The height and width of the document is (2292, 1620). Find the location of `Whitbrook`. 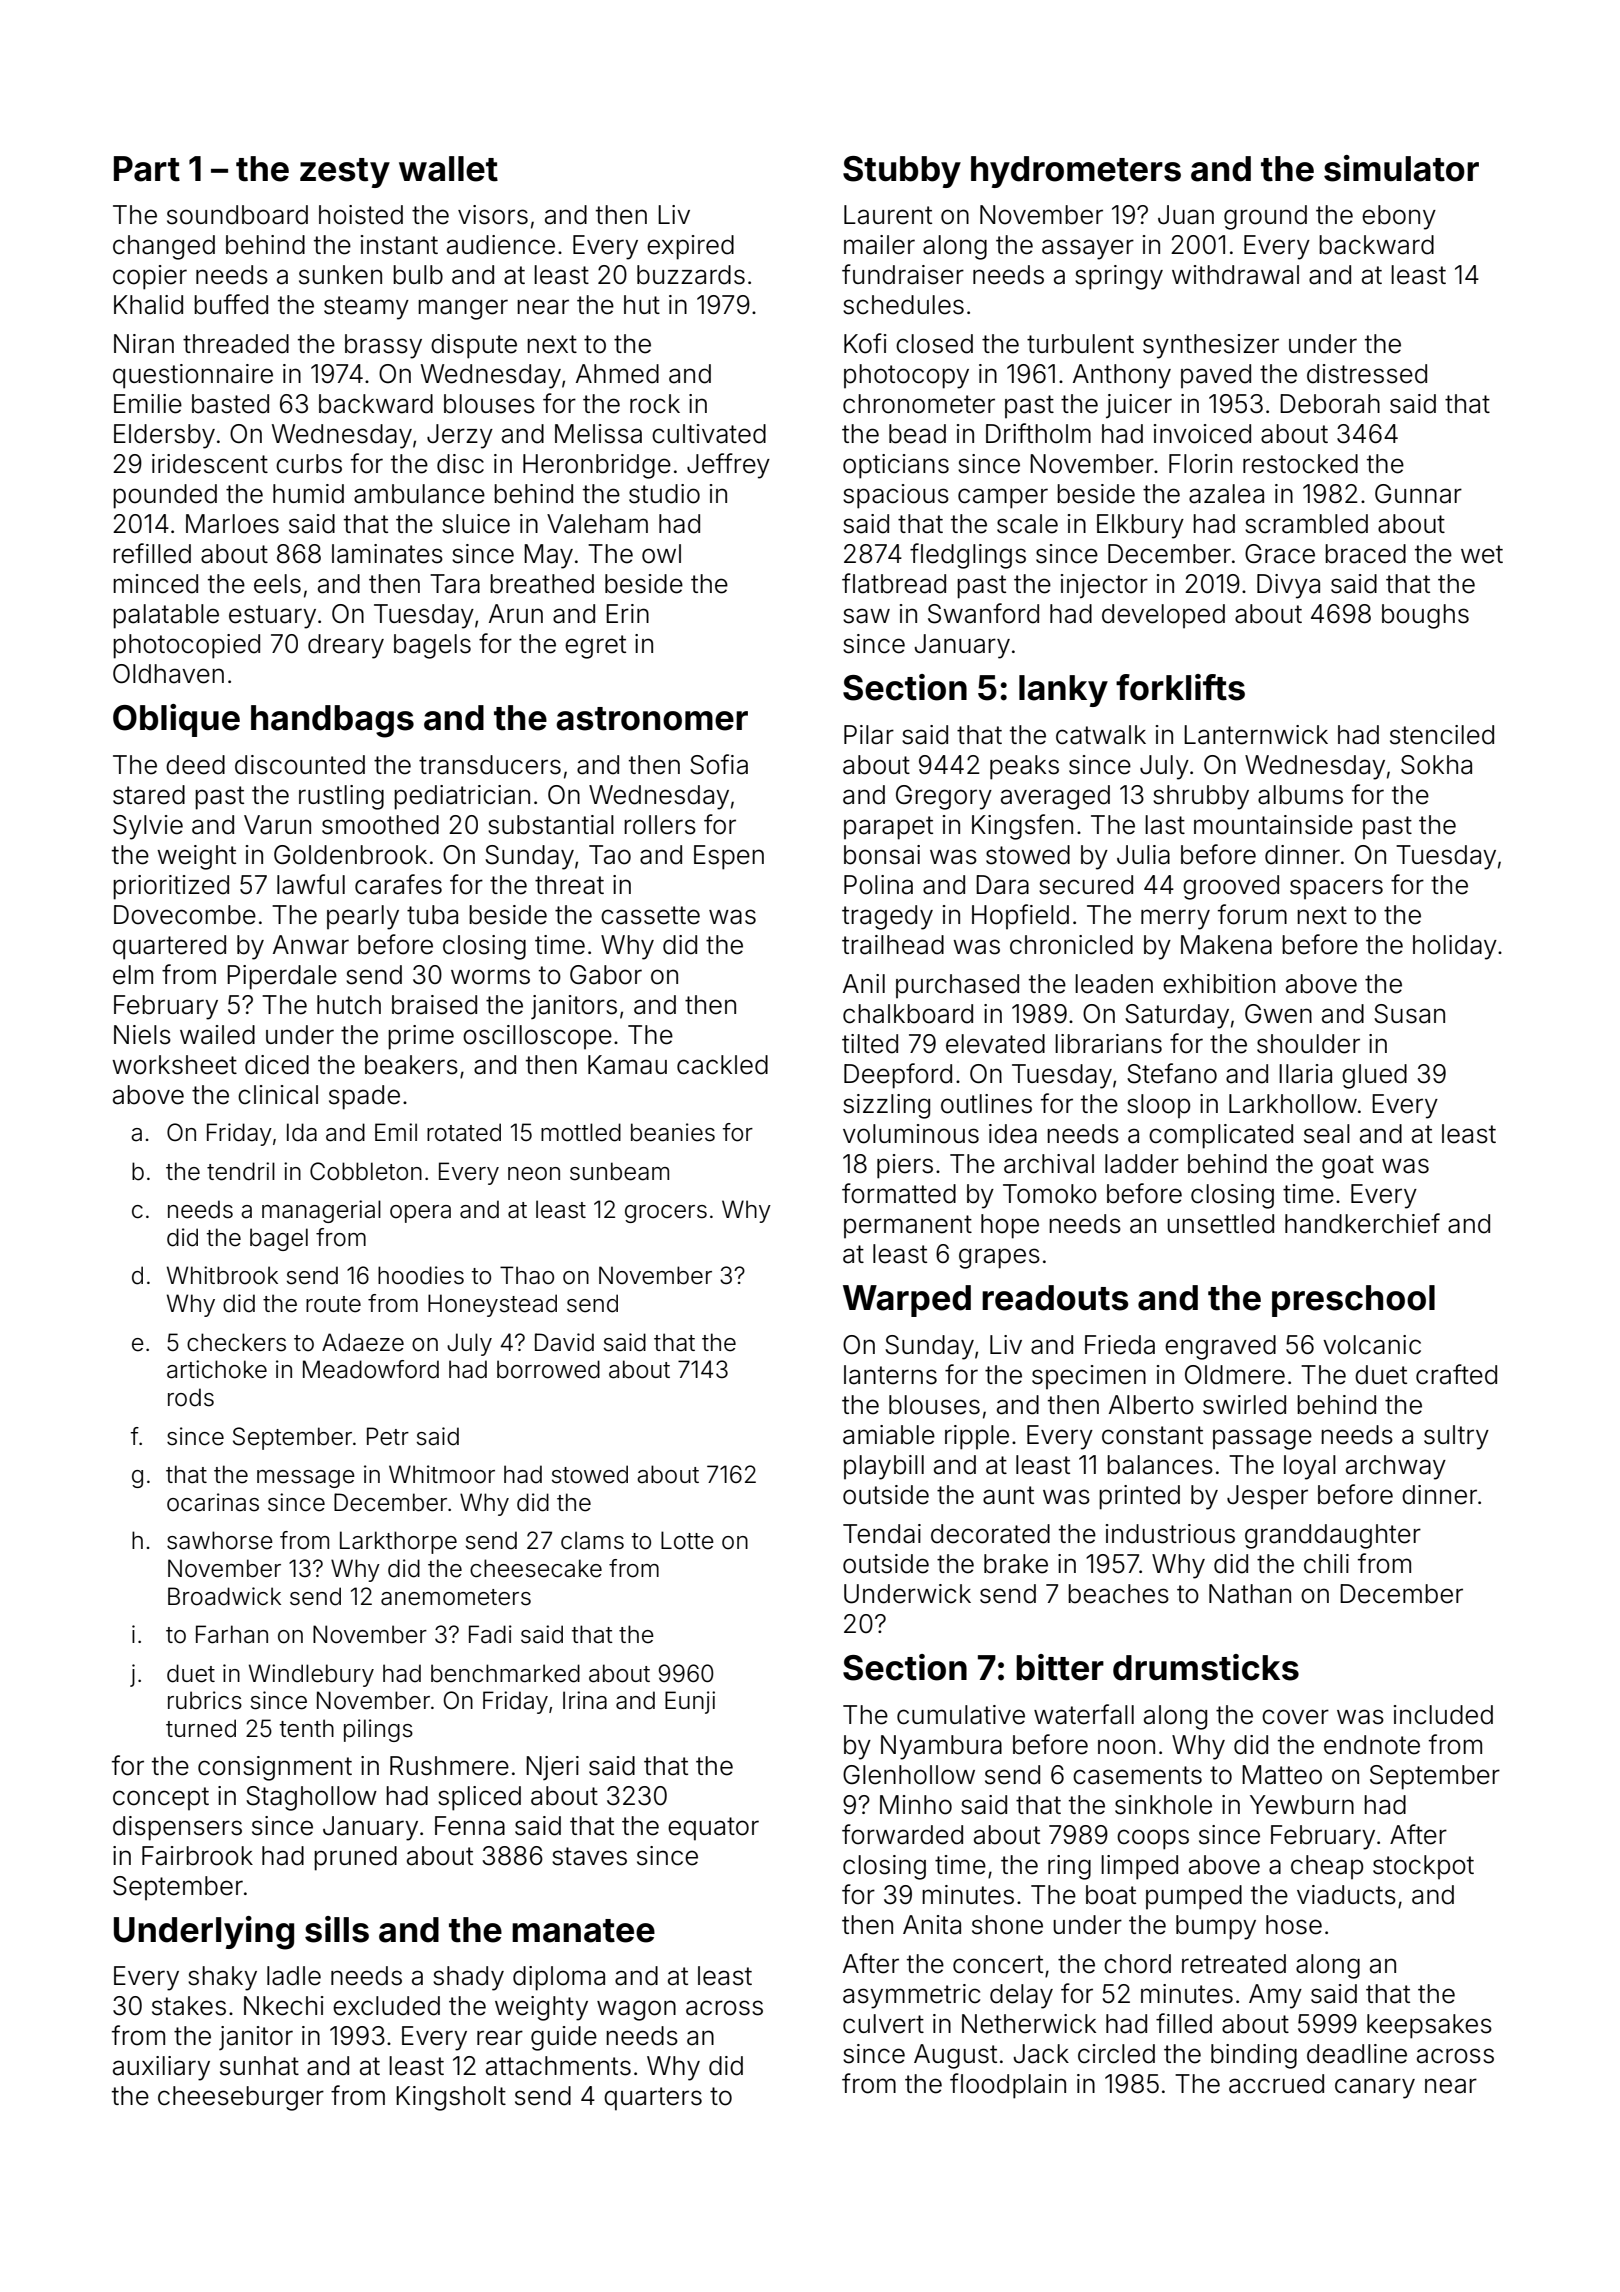

Whitbrook is located at coordinates (222, 1275).
